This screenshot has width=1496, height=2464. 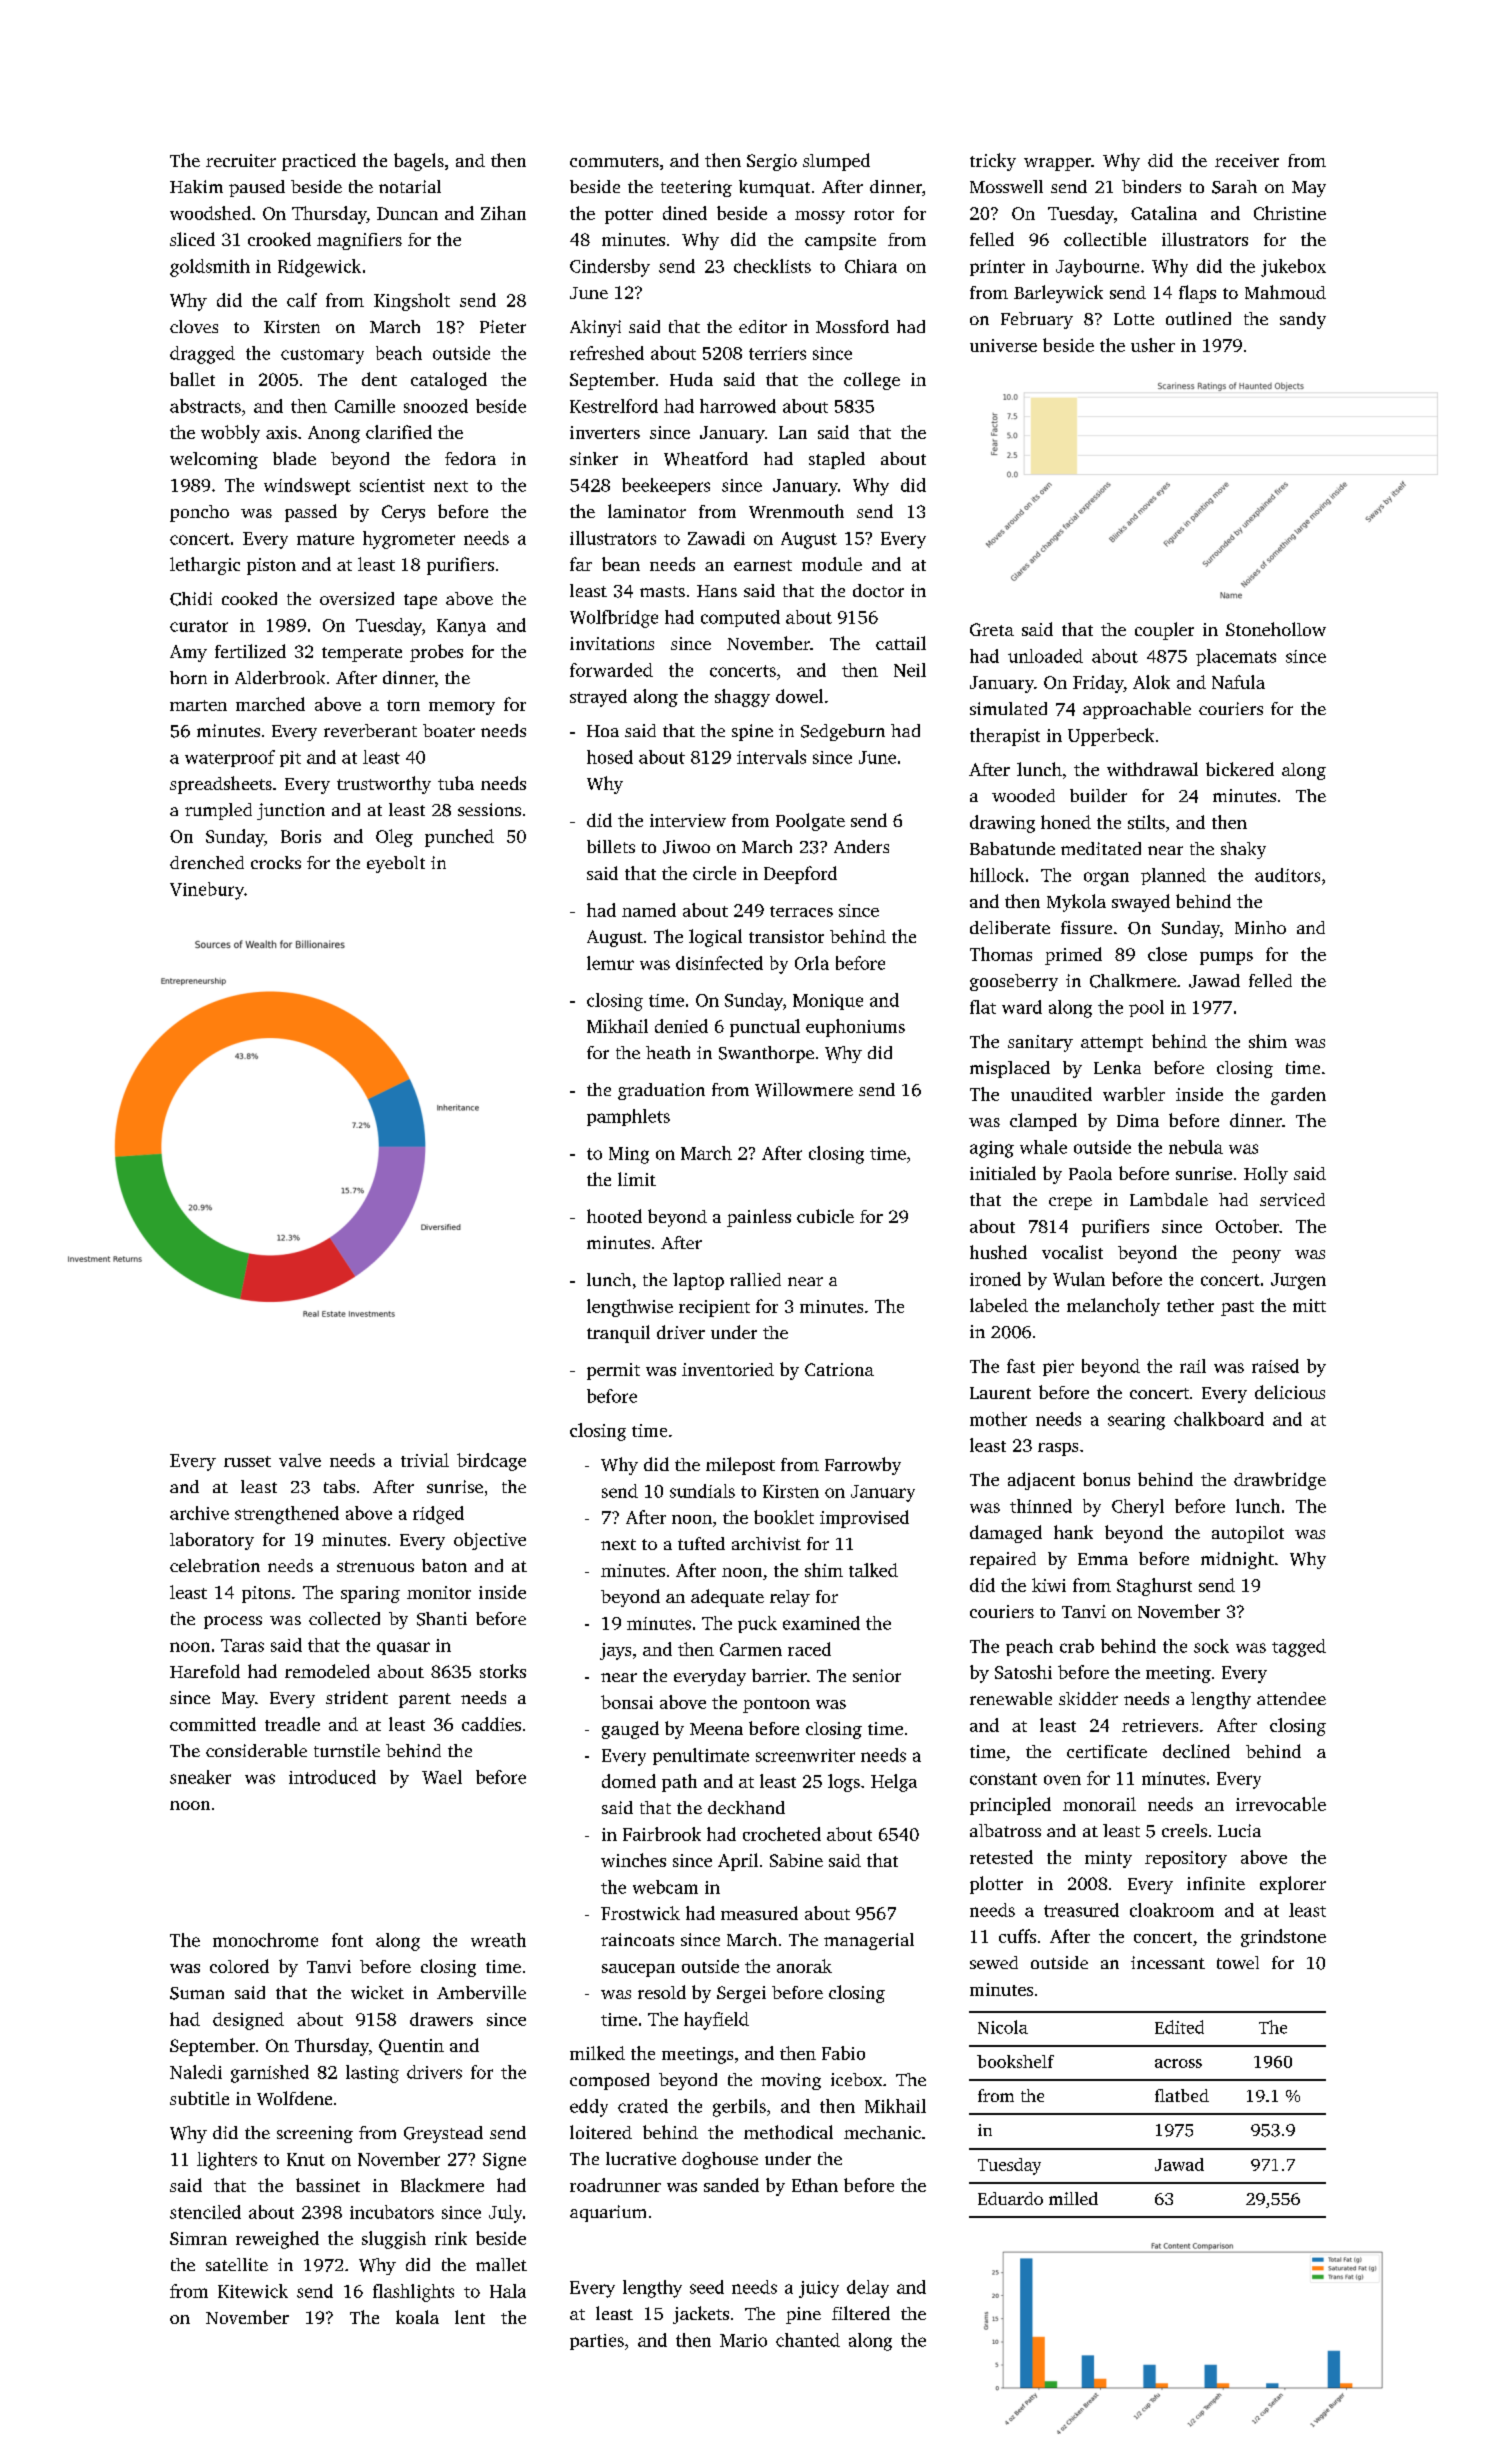 What do you see at coordinates (1113, 1307) in the screenshot?
I see `melancholy` at bounding box center [1113, 1307].
